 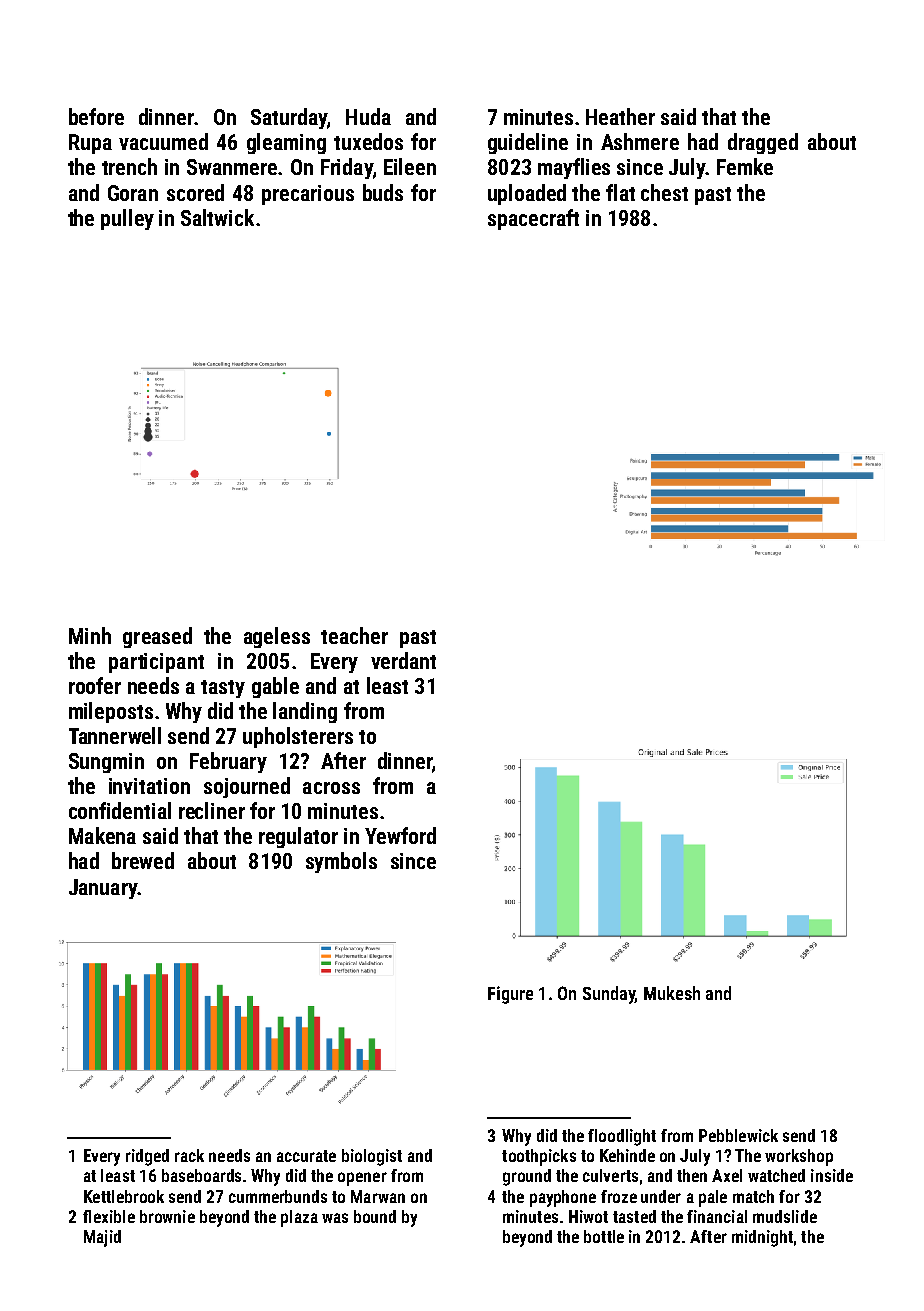 What do you see at coordinates (127, 219) in the document?
I see `pulley` at bounding box center [127, 219].
